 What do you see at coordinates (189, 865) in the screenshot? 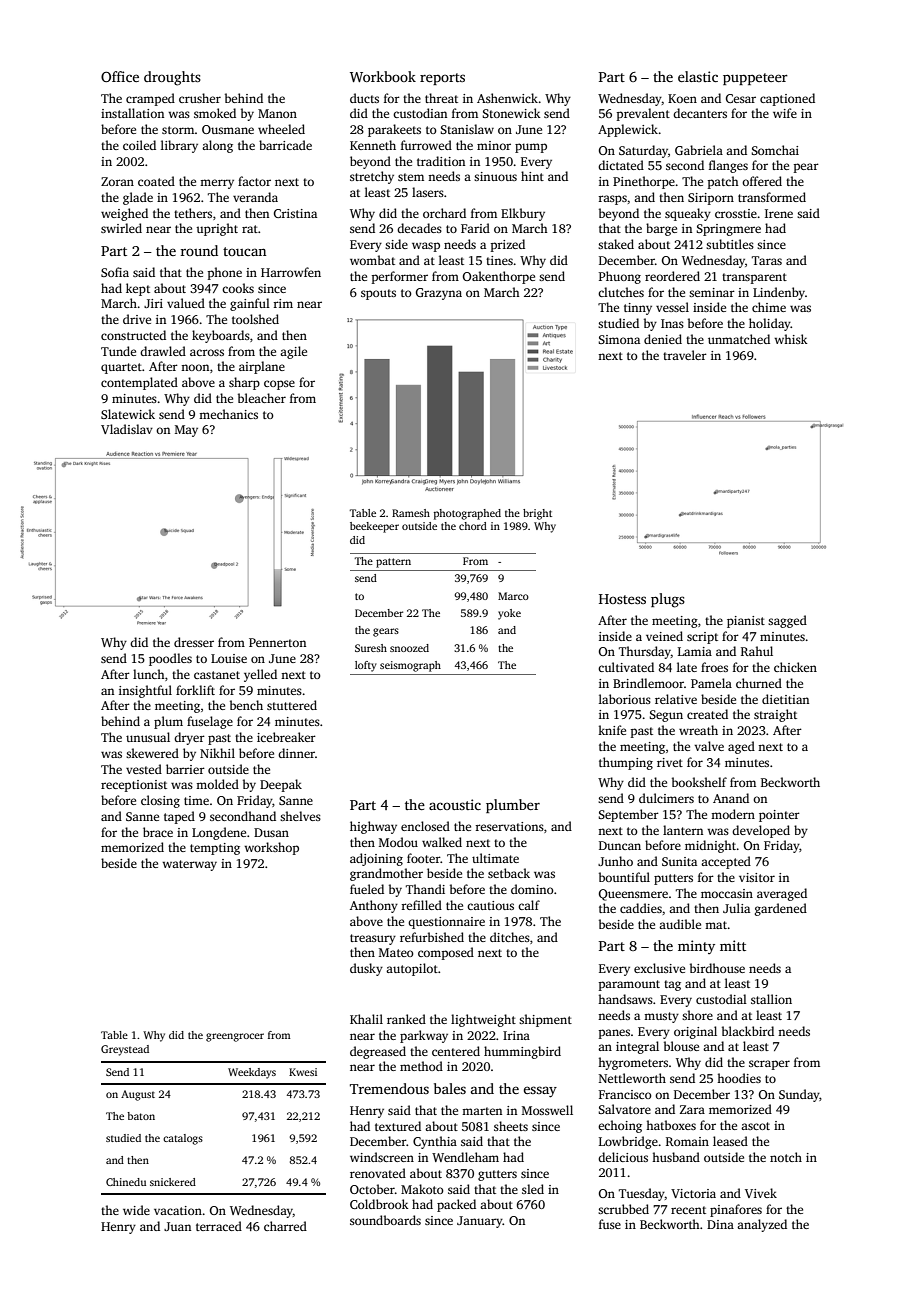
I see `waterway` at bounding box center [189, 865].
